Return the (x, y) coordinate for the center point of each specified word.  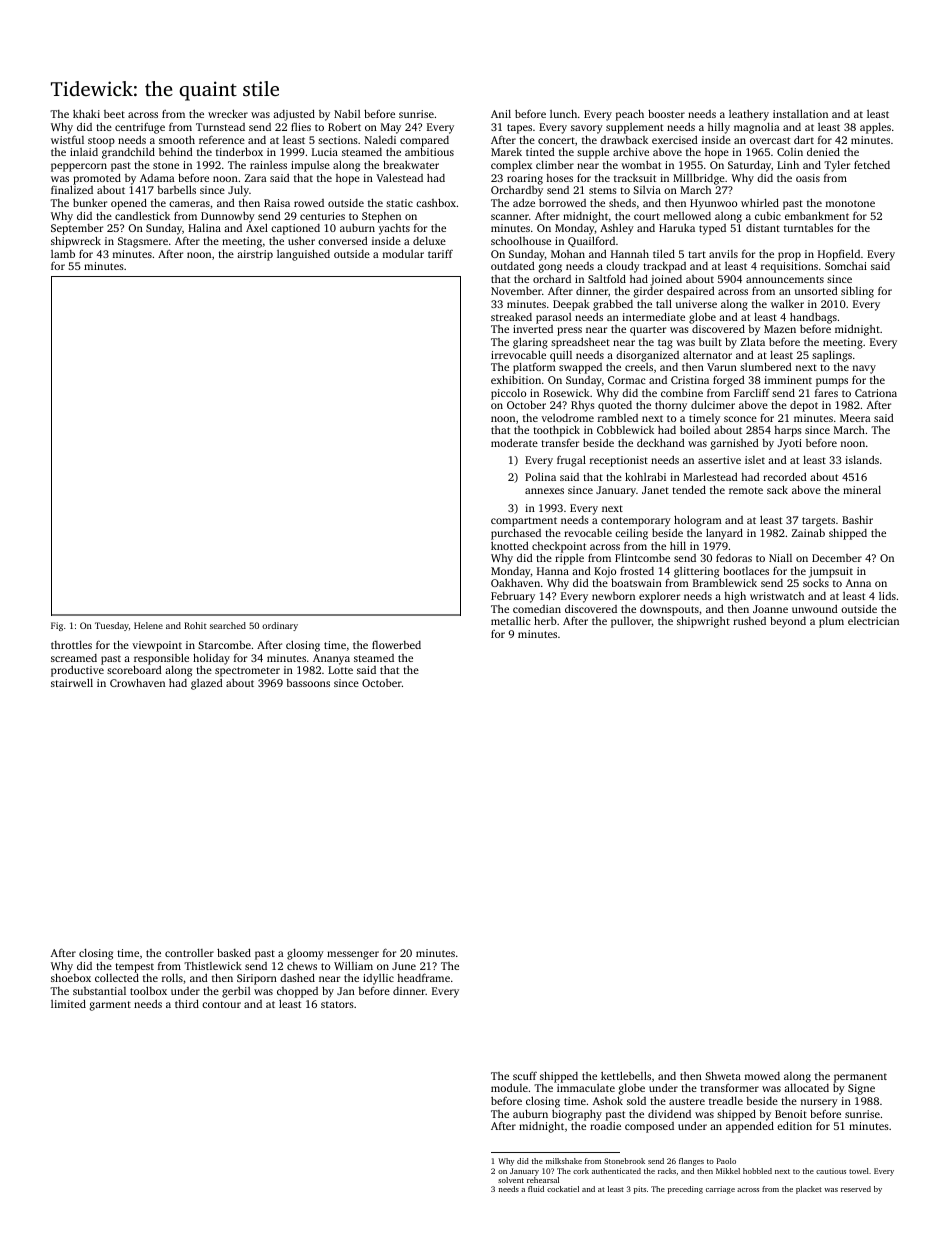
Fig (57, 626)
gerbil (236, 992)
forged (729, 381)
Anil (501, 114)
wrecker (228, 113)
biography (577, 1116)
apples (875, 128)
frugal (571, 461)
